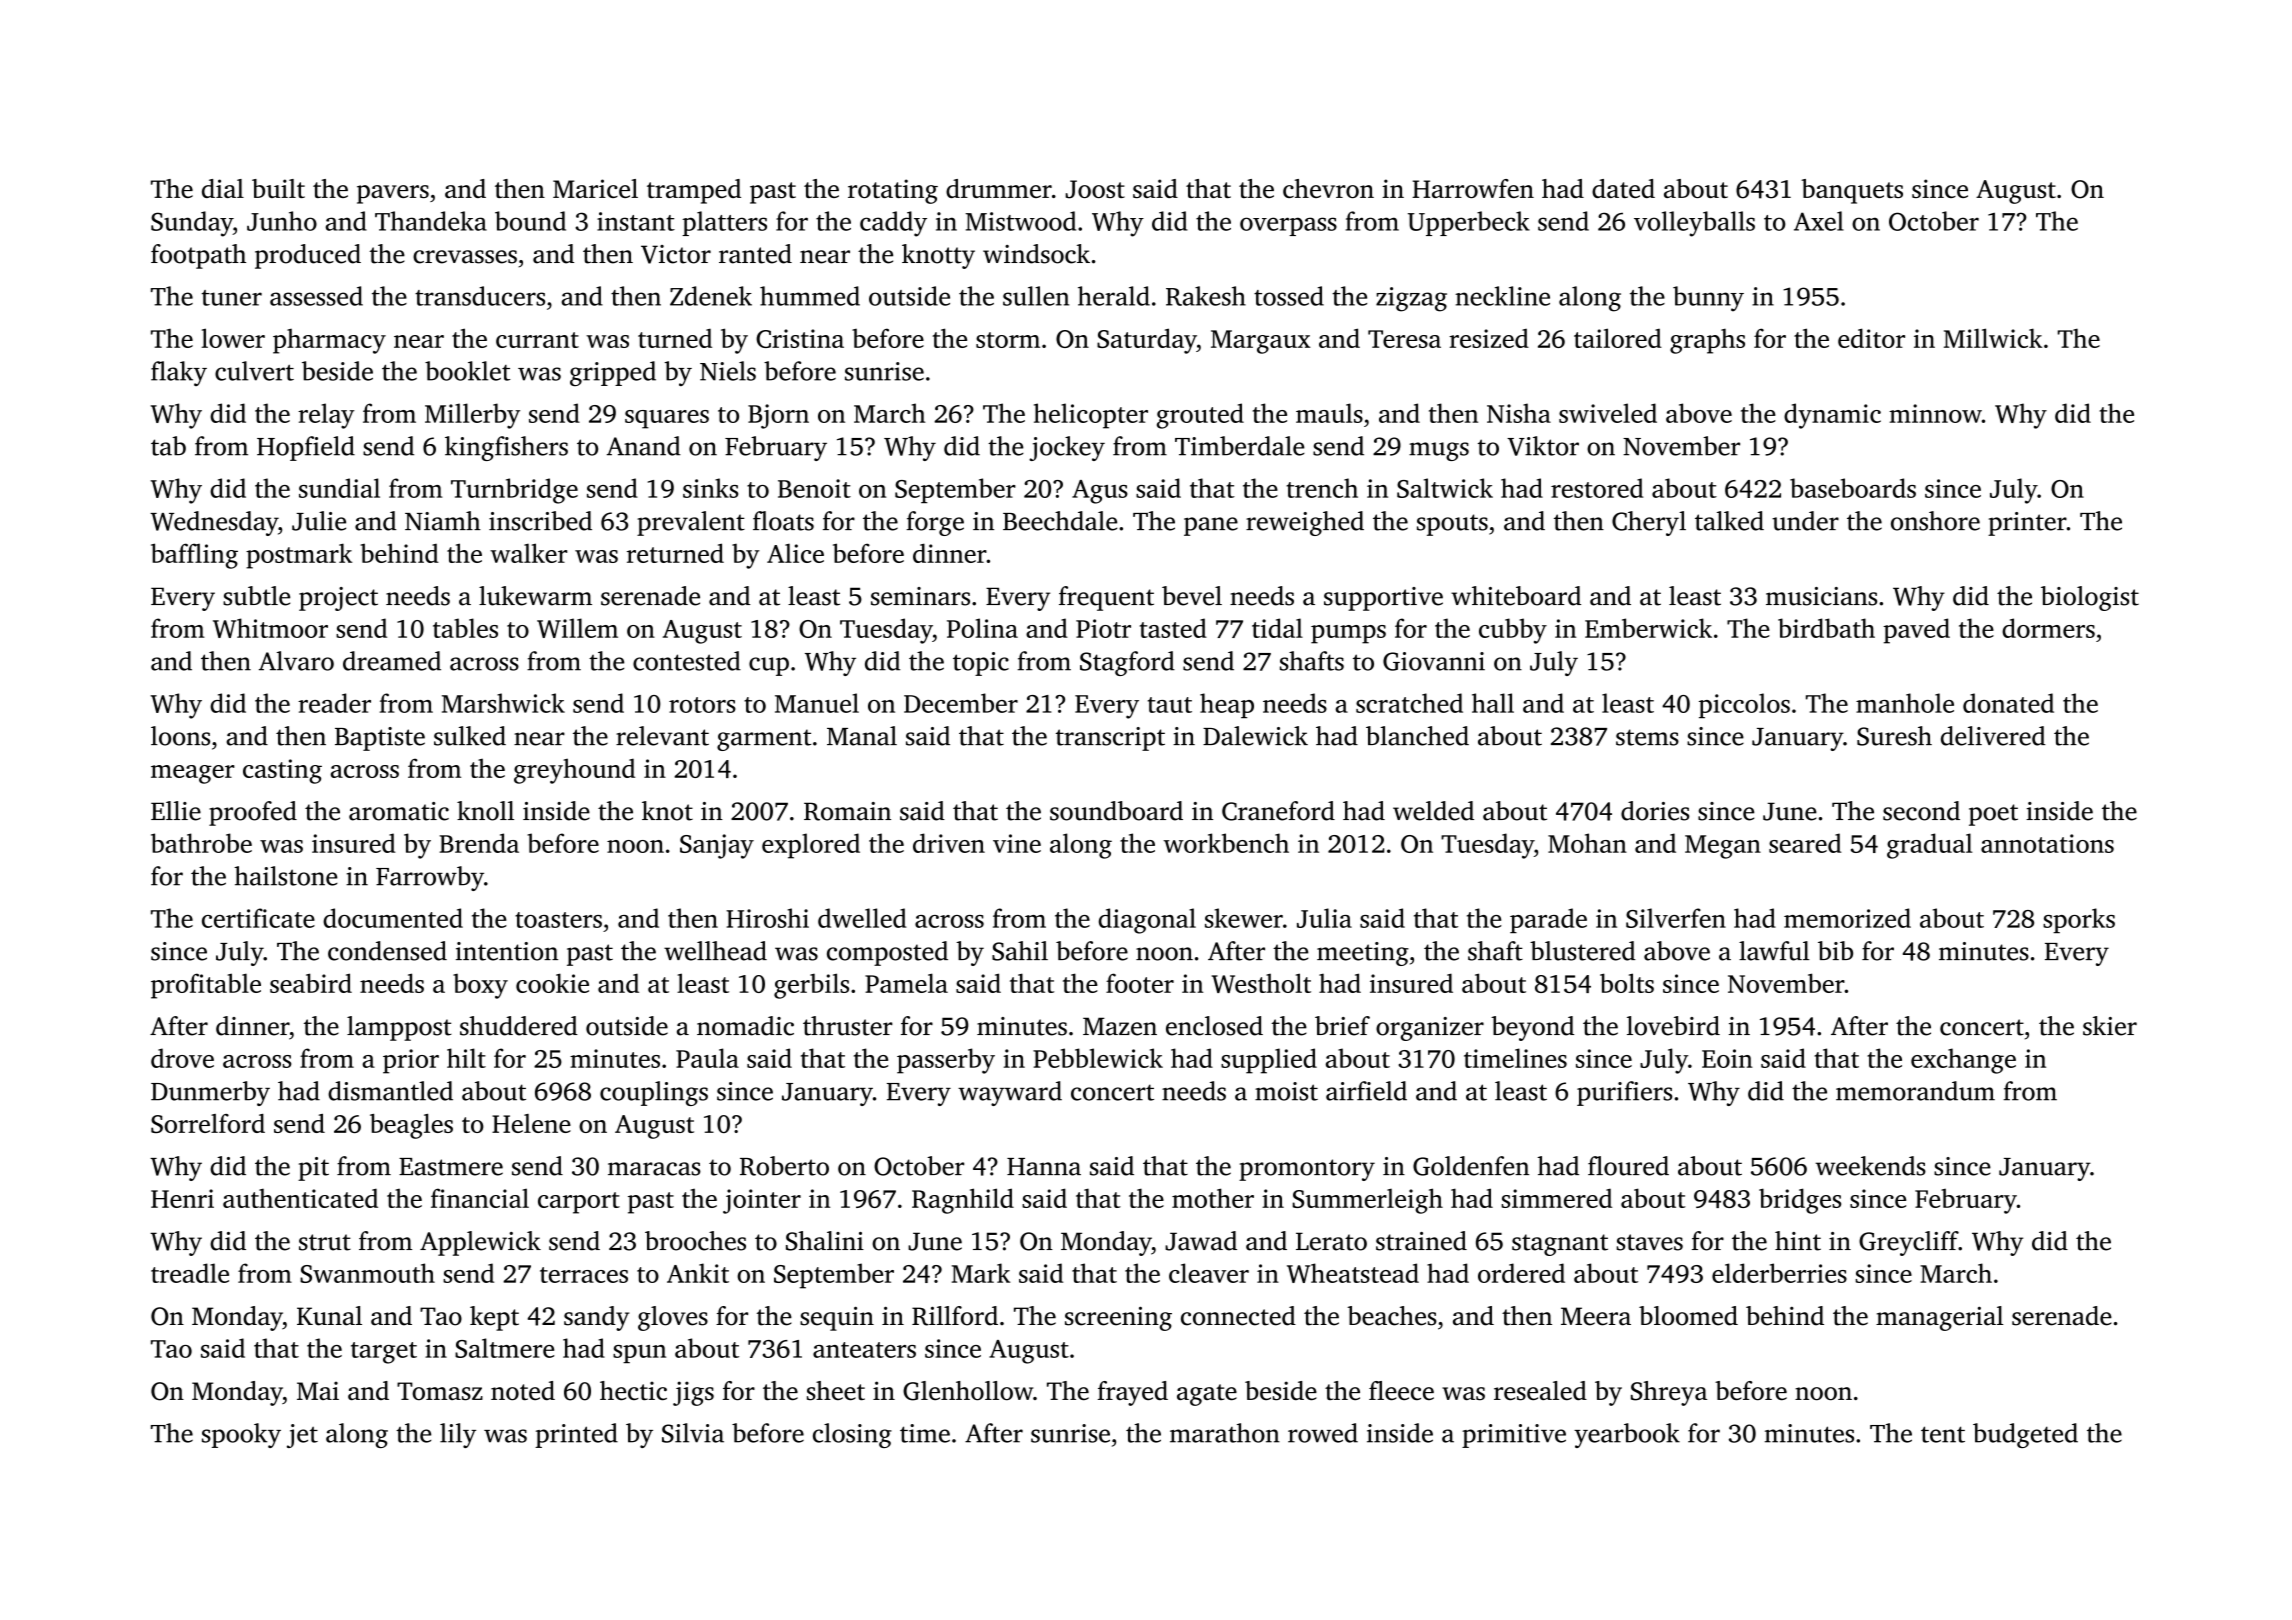  What do you see at coordinates (278, 188) in the image?
I see `built` at bounding box center [278, 188].
